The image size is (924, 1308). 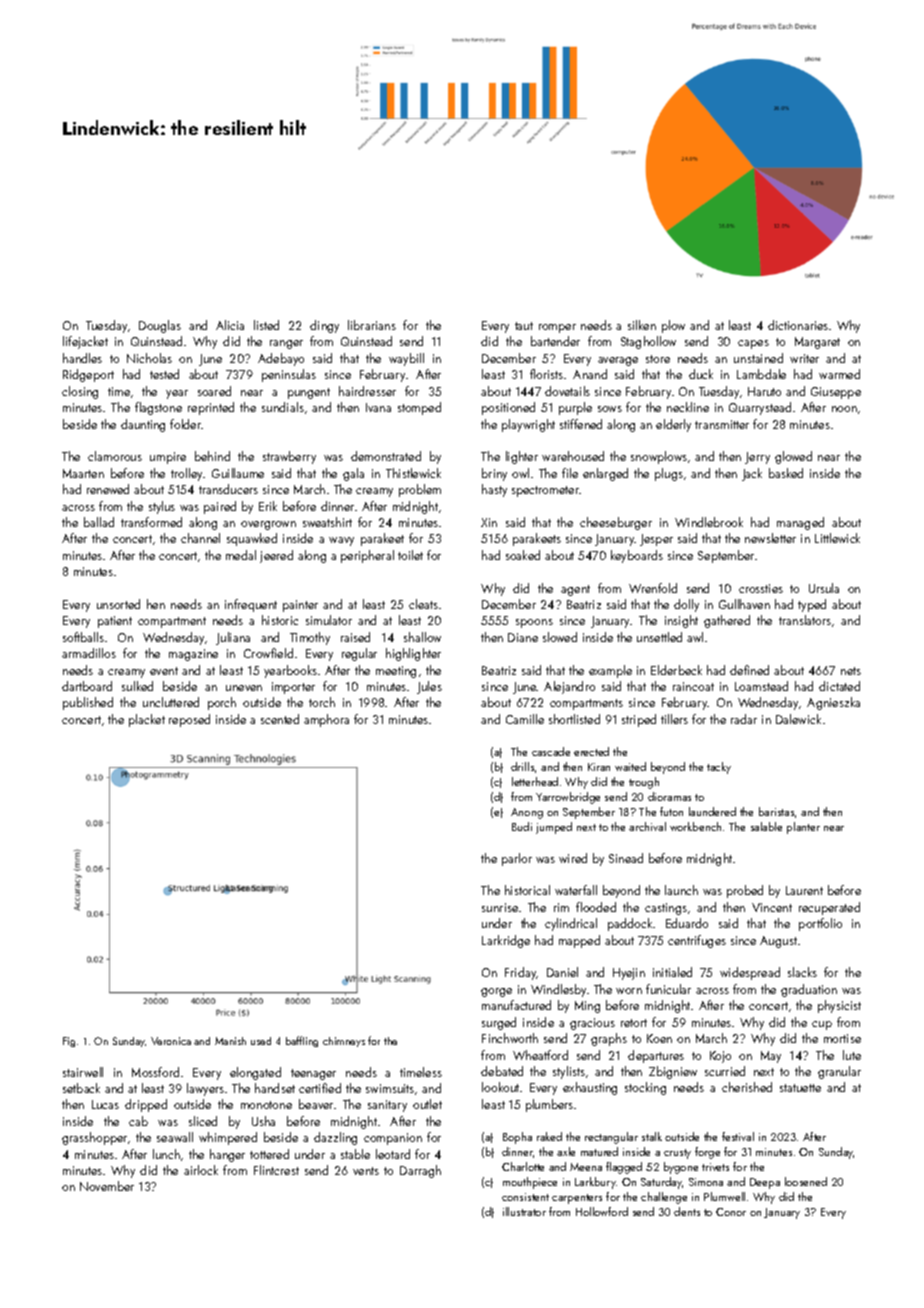 I want to click on Douglas, so click(x=160, y=326).
